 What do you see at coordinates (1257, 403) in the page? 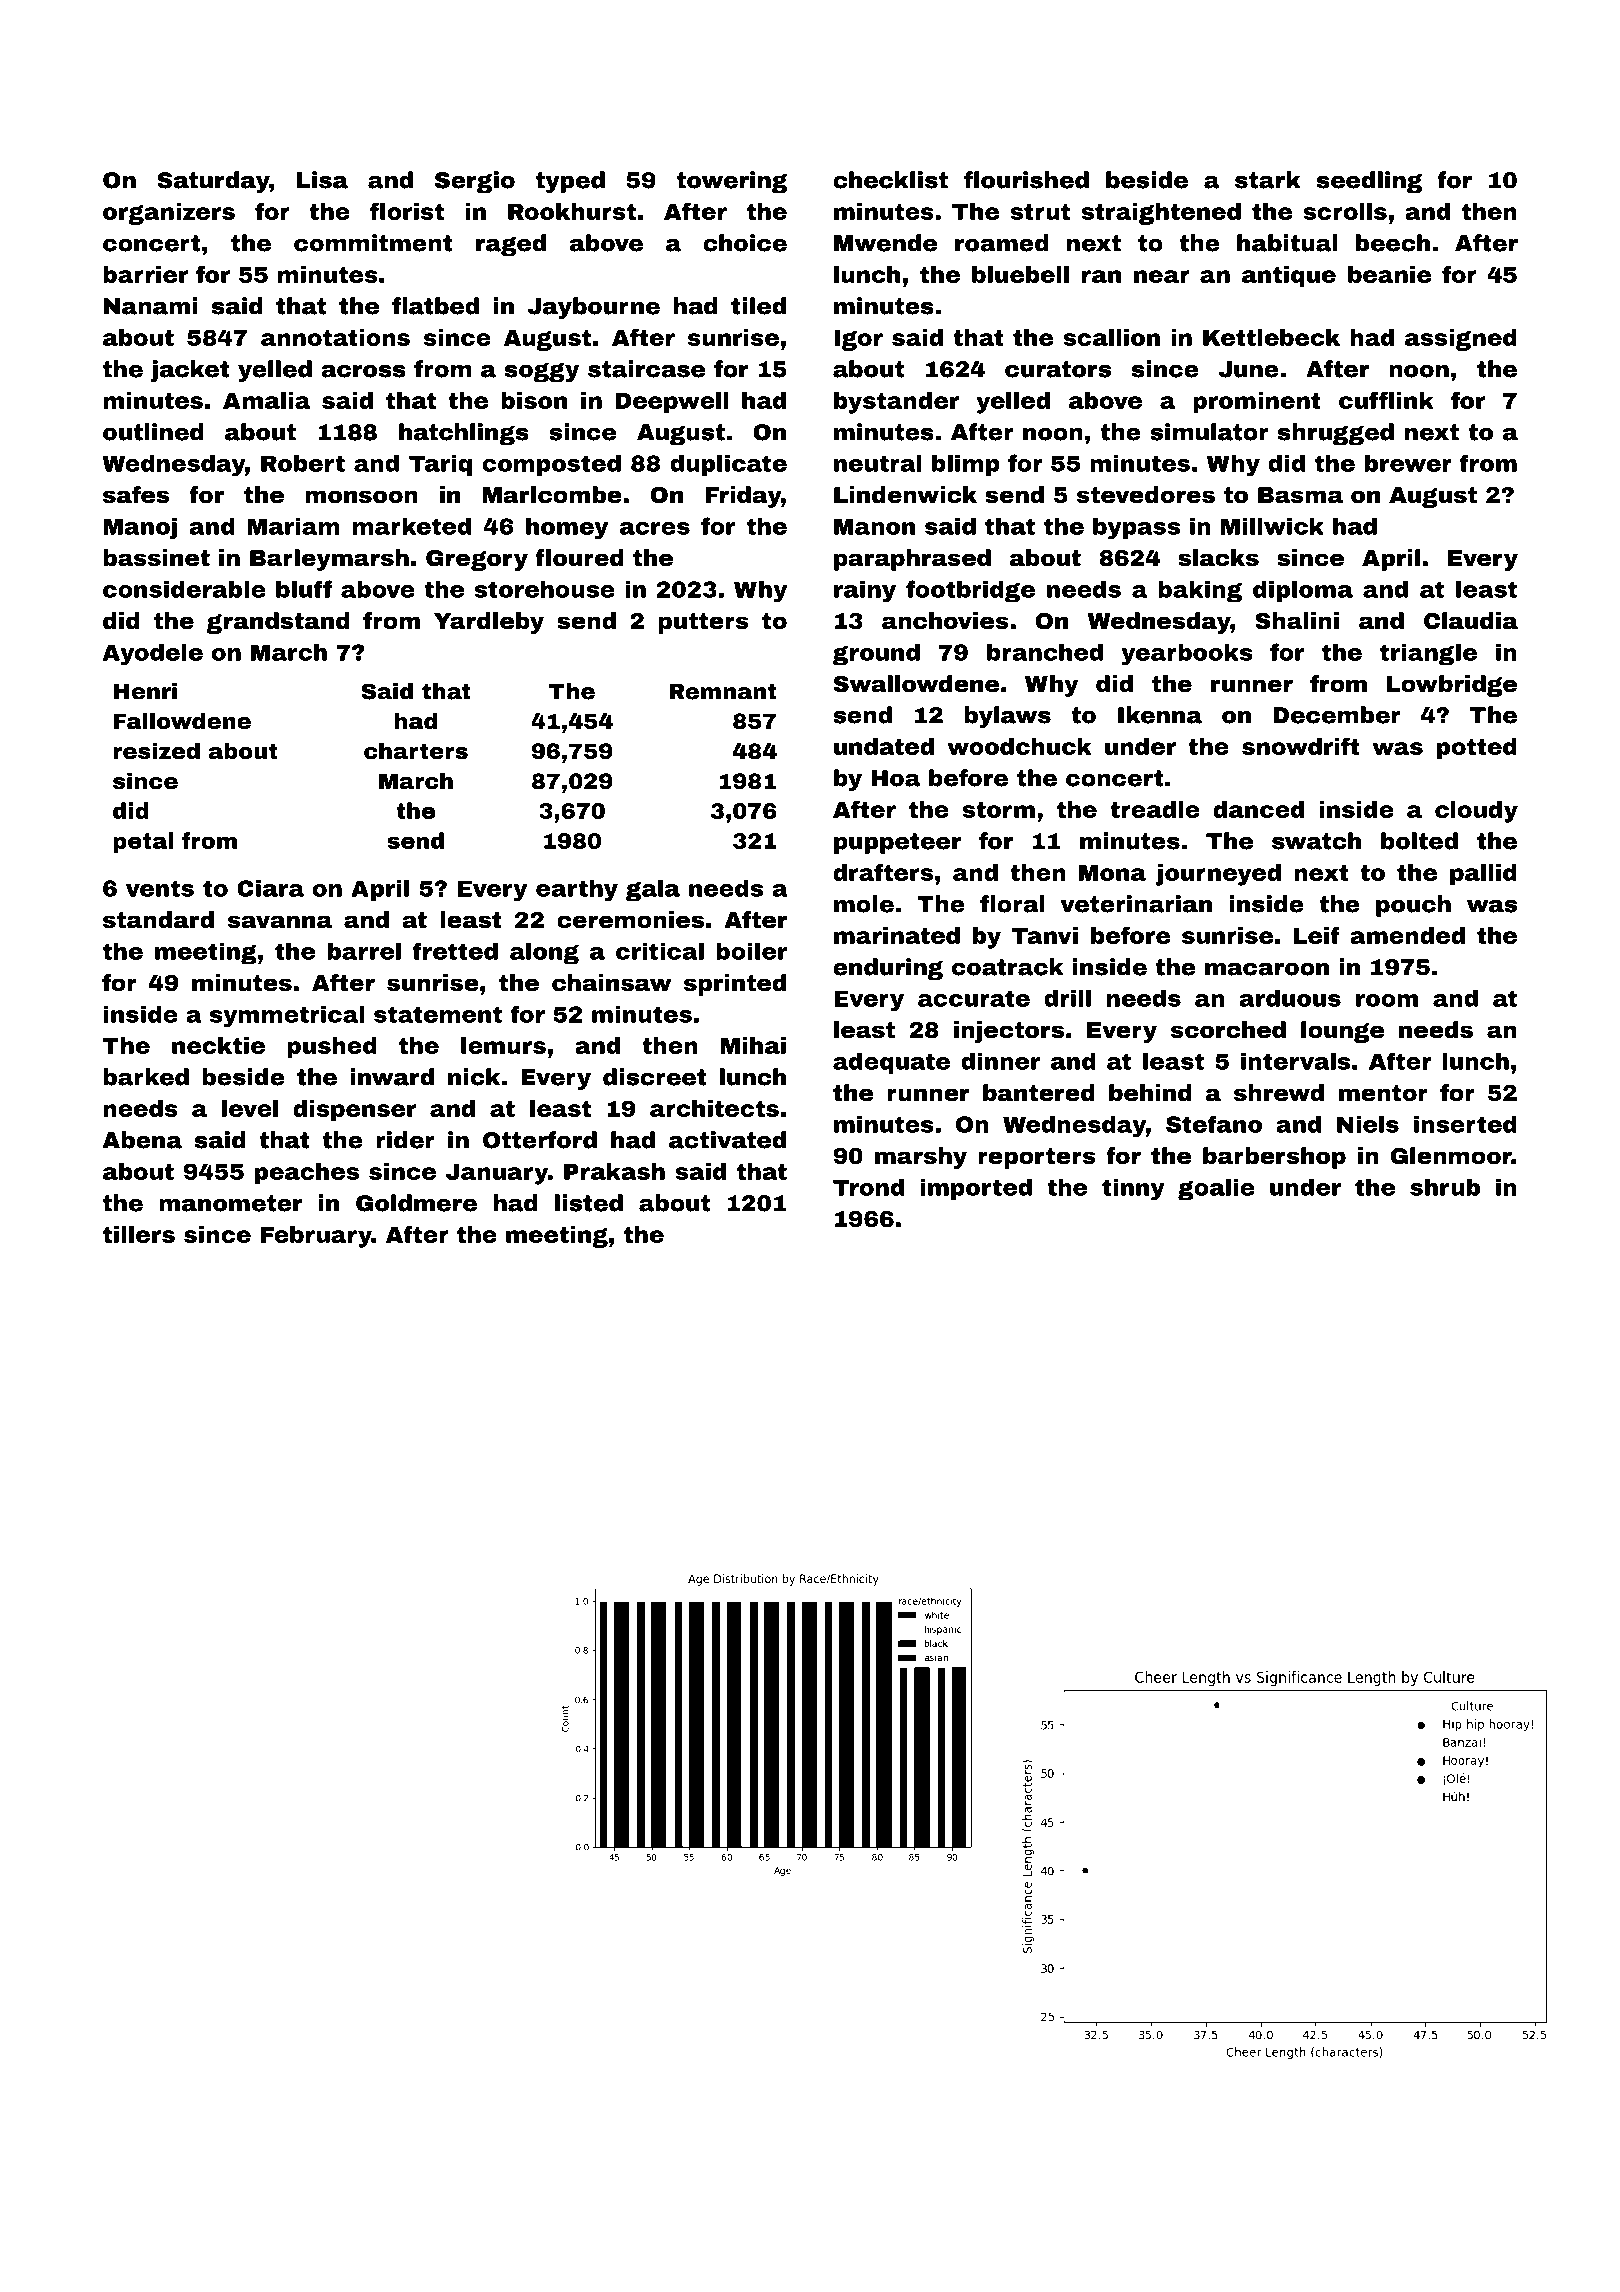
I see `prominent` at bounding box center [1257, 403].
